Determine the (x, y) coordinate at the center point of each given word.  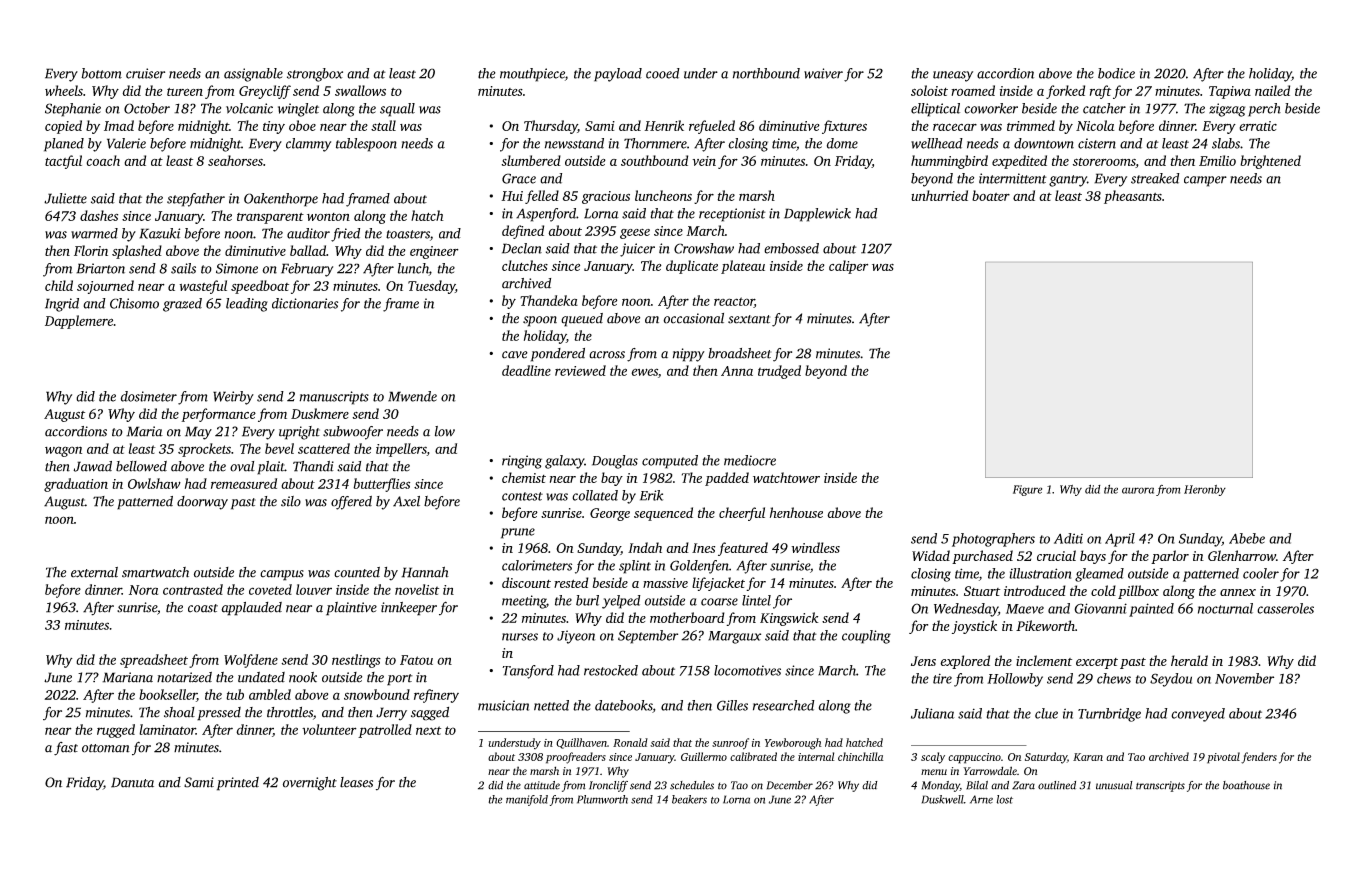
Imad (119, 125)
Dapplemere (79, 322)
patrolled (385, 731)
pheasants (1133, 197)
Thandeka (549, 300)
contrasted (193, 589)
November (1244, 678)
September (648, 637)
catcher (1104, 108)
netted (551, 705)
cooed (663, 73)
